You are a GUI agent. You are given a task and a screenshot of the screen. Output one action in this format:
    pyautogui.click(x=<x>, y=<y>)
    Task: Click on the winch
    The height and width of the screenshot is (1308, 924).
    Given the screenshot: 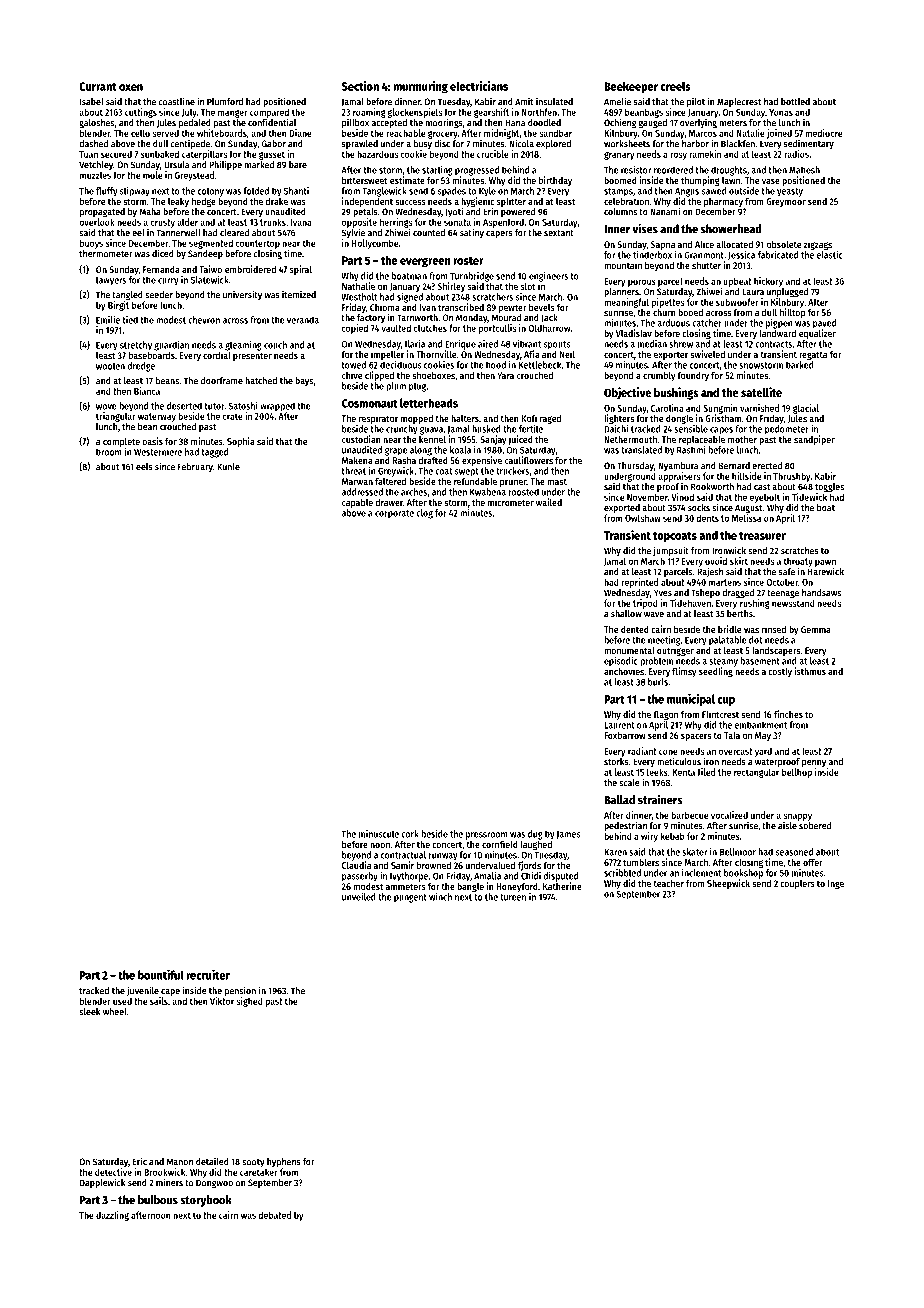 What is the action you would take?
    pyautogui.click(x=440, y=897)
